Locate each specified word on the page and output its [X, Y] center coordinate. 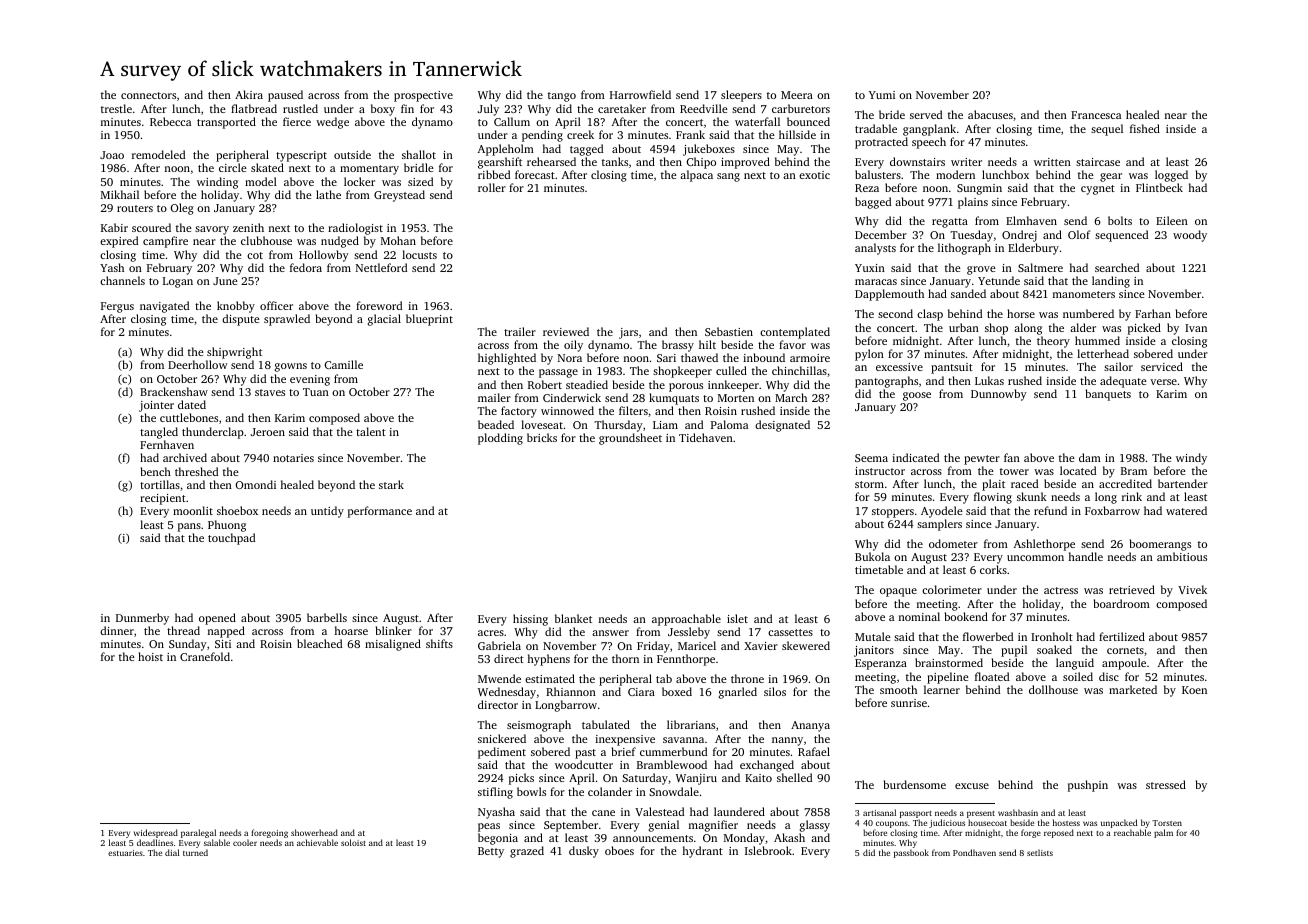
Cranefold [205, 656]
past [585, 754]
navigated [164, 307]
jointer [156, 406]
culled [731, 370]
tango [562, 97]
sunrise [909, 703]
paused [285, 96]
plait [993, 485]
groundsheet [630, 439]
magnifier [713, 826]
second [895, 313]
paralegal [198, 834]
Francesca [1096, 115]
